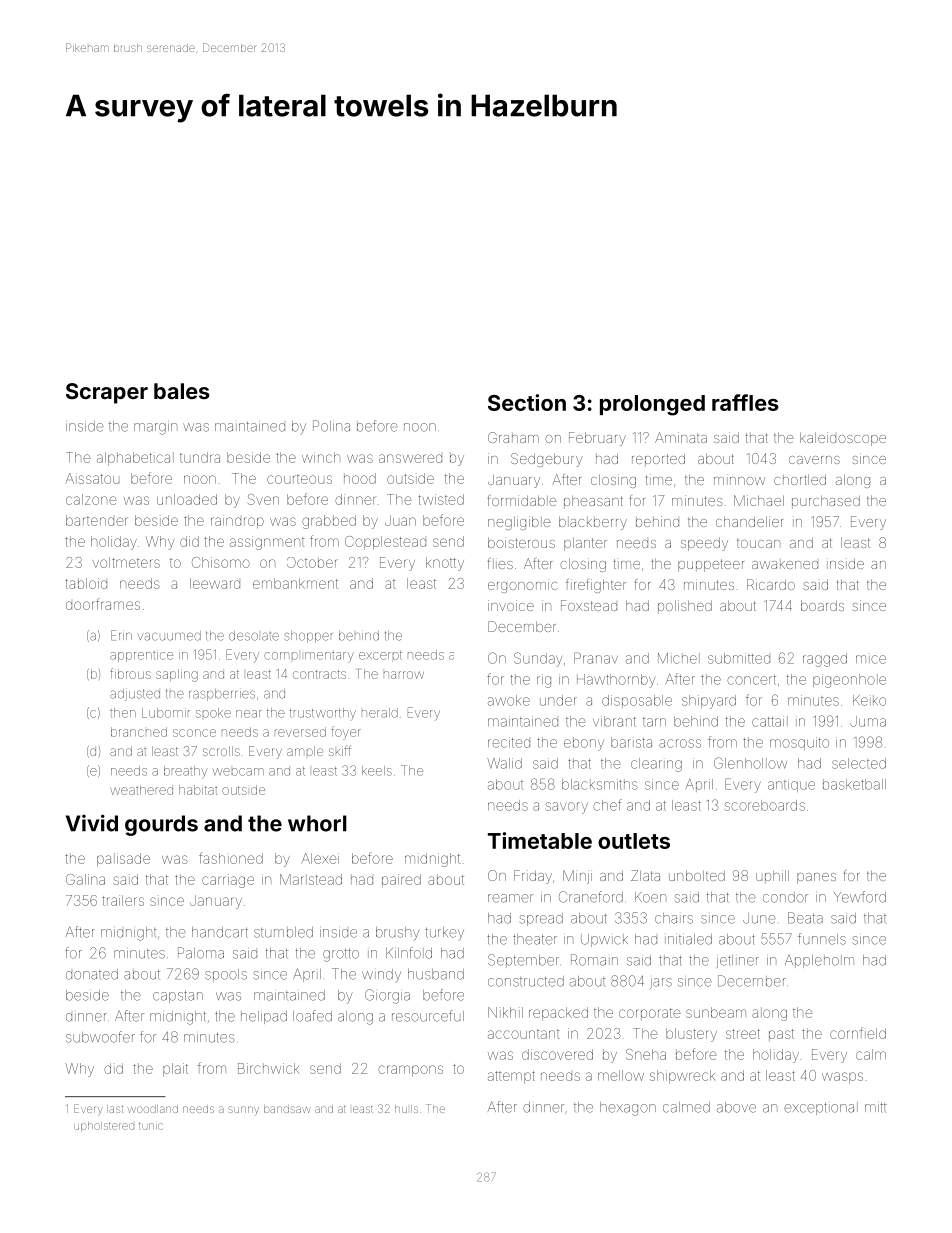 The width and height of the image is (952, 1233). I want to click on Aissatou, so click(92, 478).
